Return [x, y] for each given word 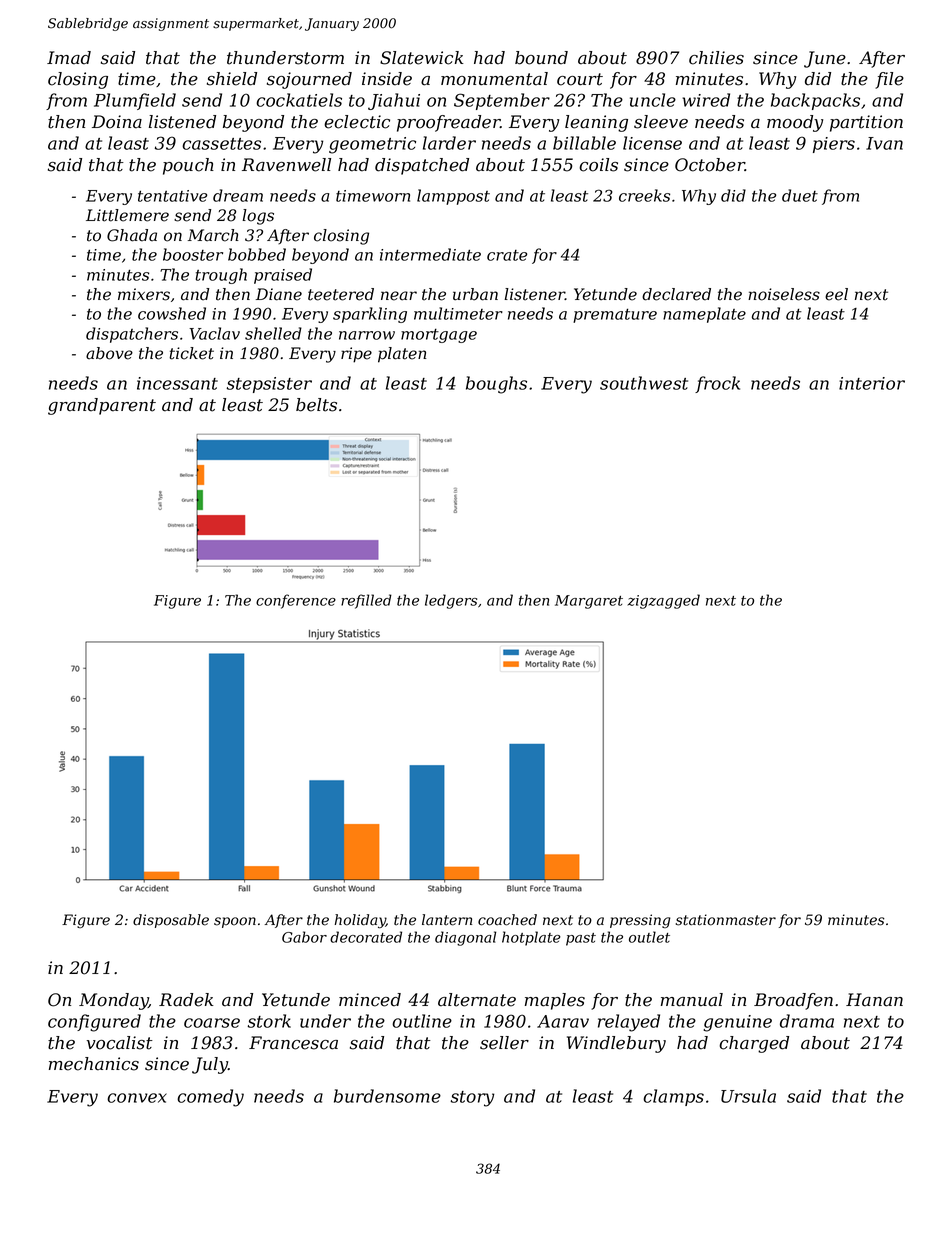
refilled [366, 601]
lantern [447, 920]
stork [269, 1021]
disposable [171, 921]
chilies [716, 58]
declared [676, 294]
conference [296, 601]
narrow [367, 335]
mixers [144, 294]
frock [717, 384]
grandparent [102, 406]
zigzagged [663, 601]
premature [615, 315]
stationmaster [726, 920]
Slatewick [422, 58]
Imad [69, 58]
